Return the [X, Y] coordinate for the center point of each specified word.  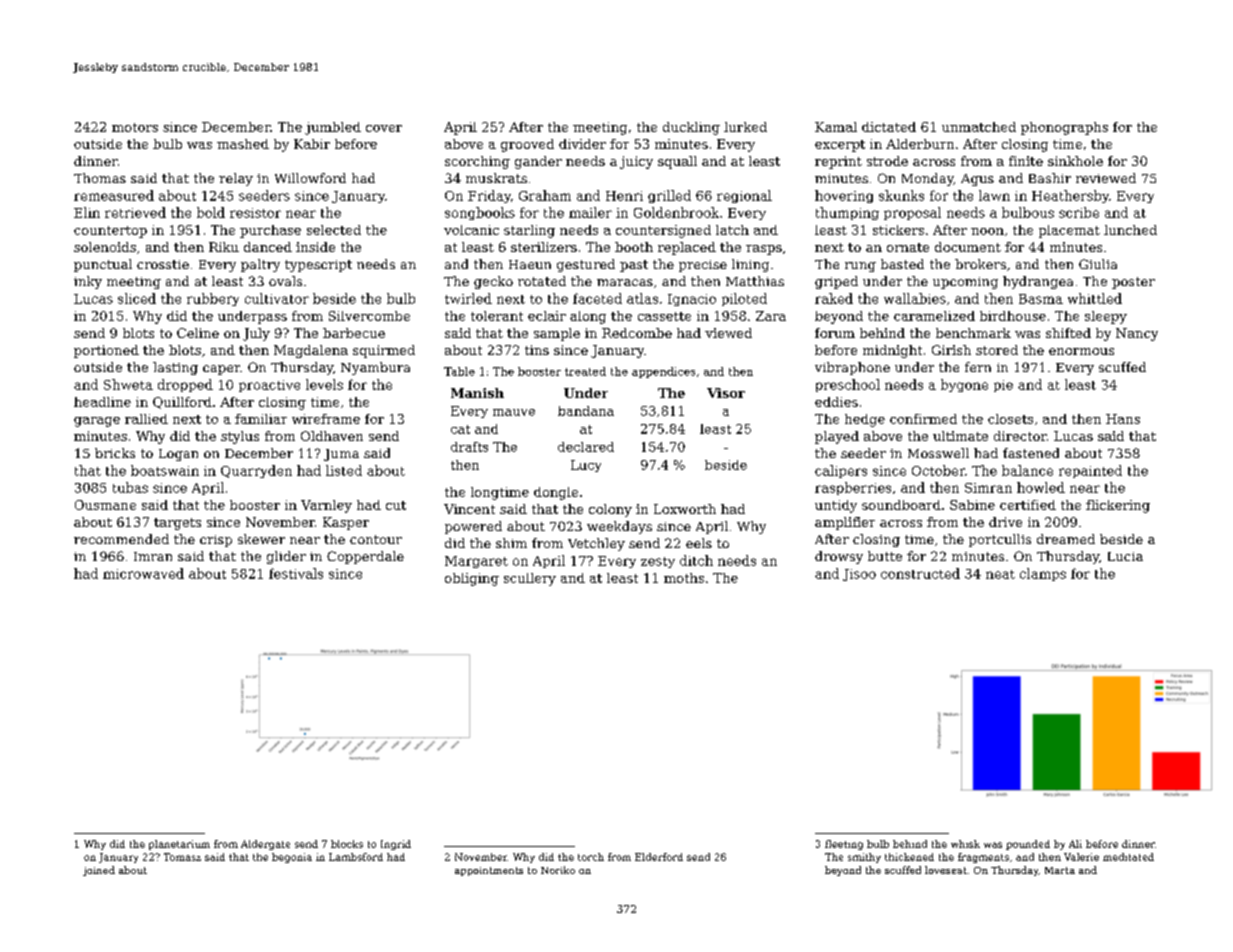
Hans [1123, 419]
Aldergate [265, 845]
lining [750, 265]
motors [135, 127]
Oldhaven [332, 436]
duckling [691, 128]
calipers [841, 471]
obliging [472, 579]
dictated [889, 127]
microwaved [143, 573]
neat [1000, 574]
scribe [1079, 212]
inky [88, 282]
